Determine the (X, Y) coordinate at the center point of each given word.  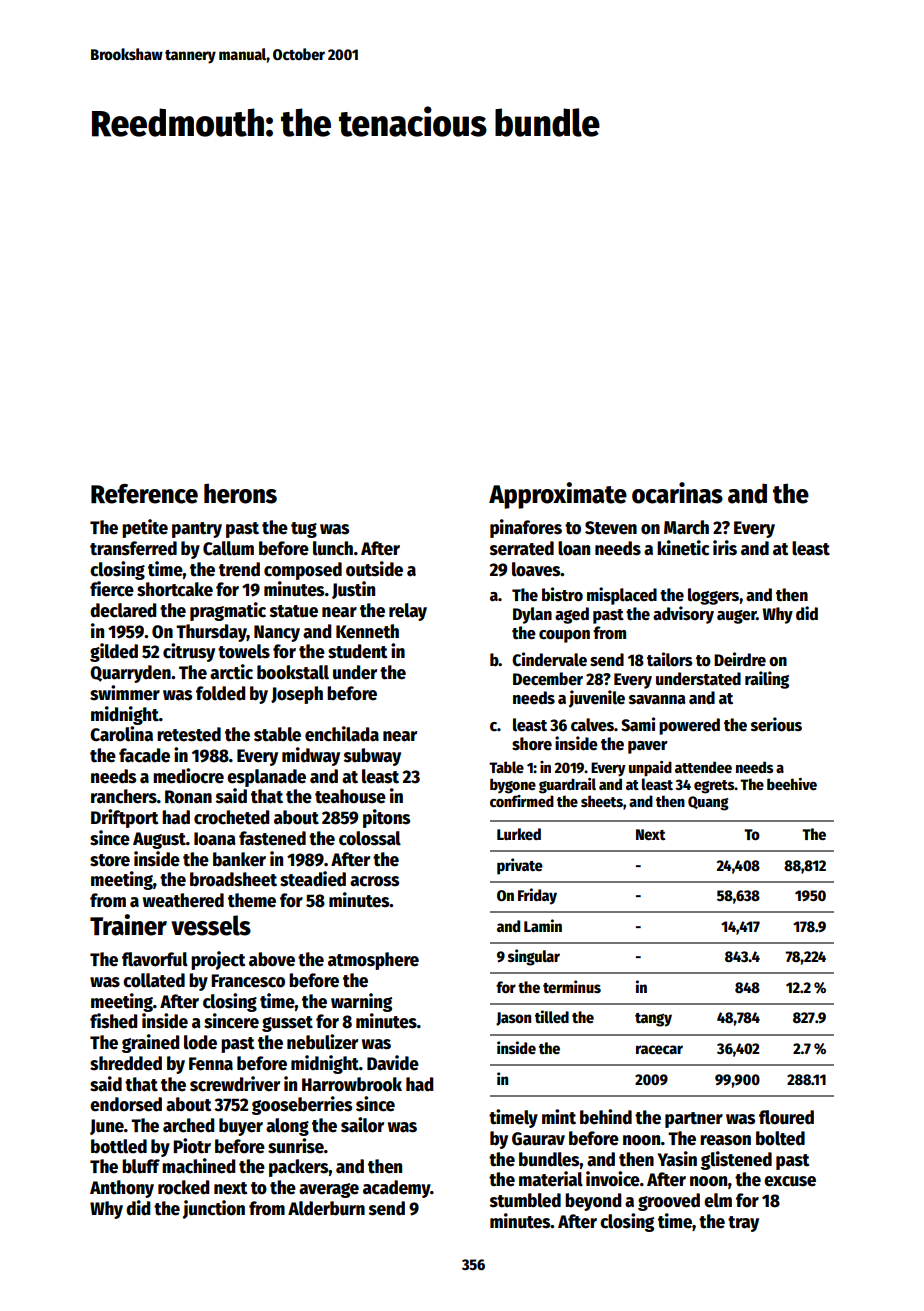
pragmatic (228, 611)
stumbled (525, 1200)
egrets (714, 787)
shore (532, 744)
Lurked (519, 834)
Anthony (122, 1189)
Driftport (125, 818)
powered (689, 726)
